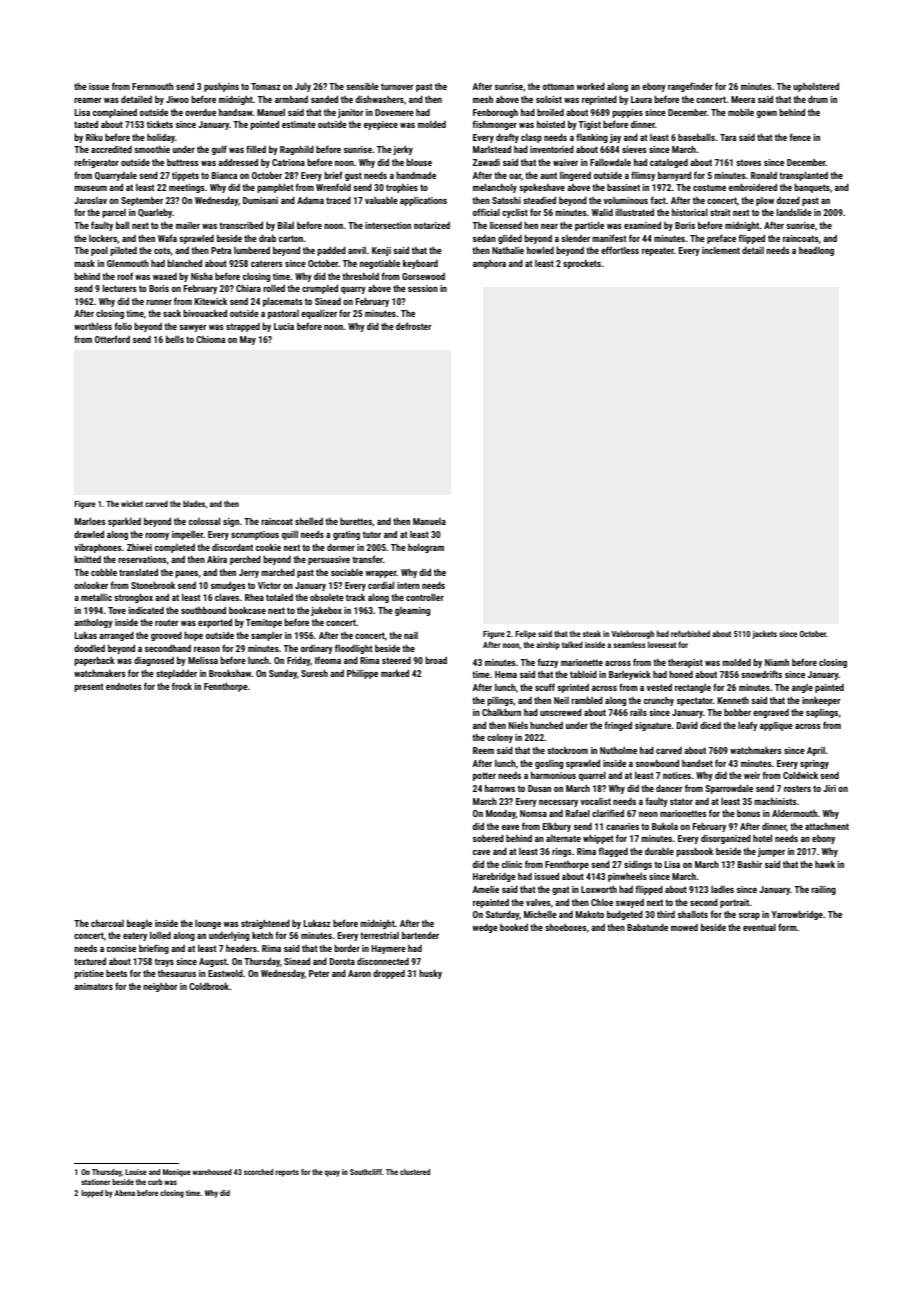 This page has width=924, height=1308. I want to click on costume, so click(709, 187).
